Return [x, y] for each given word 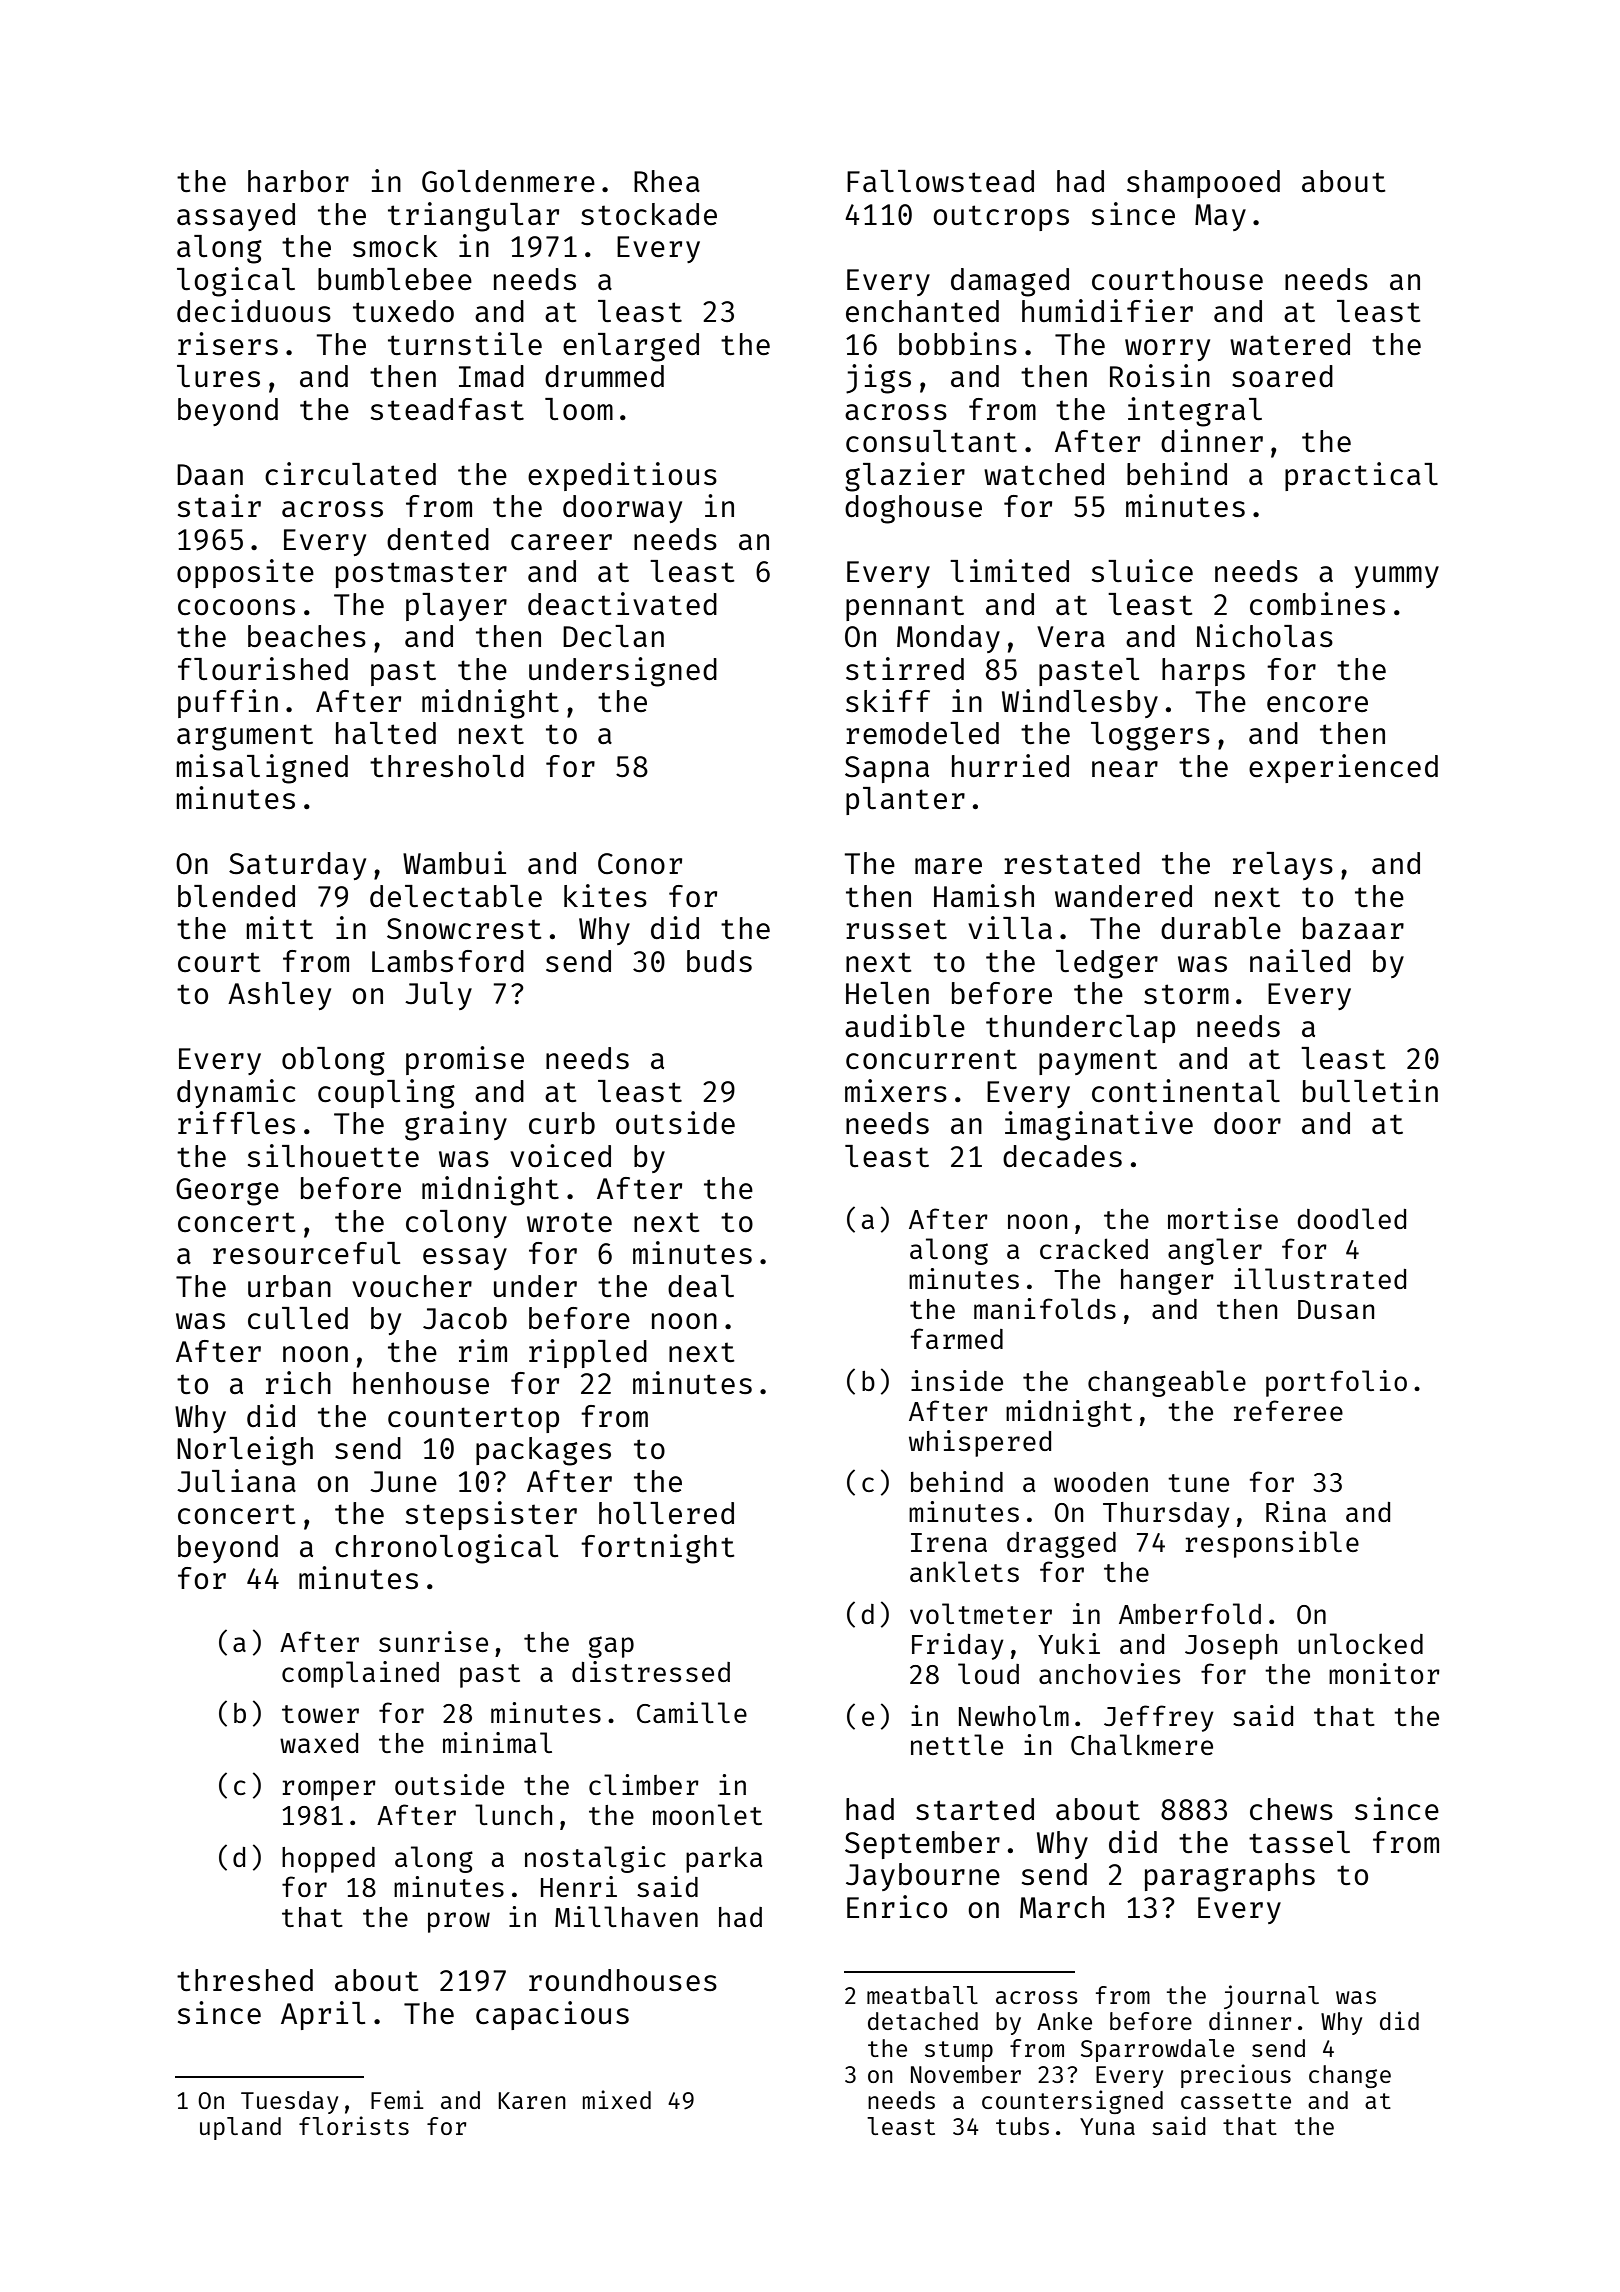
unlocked [1360, 1643]
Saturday [297, 866]
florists [354, 2125]
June [403, 1481]
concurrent [931, 1059]
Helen [887, 993]
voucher [412, 1286]
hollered [666, 1513]
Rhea [667, 181]
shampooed [1203, 184]
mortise [1223, 1218]
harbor [298, 181]
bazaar [1353, 928]
